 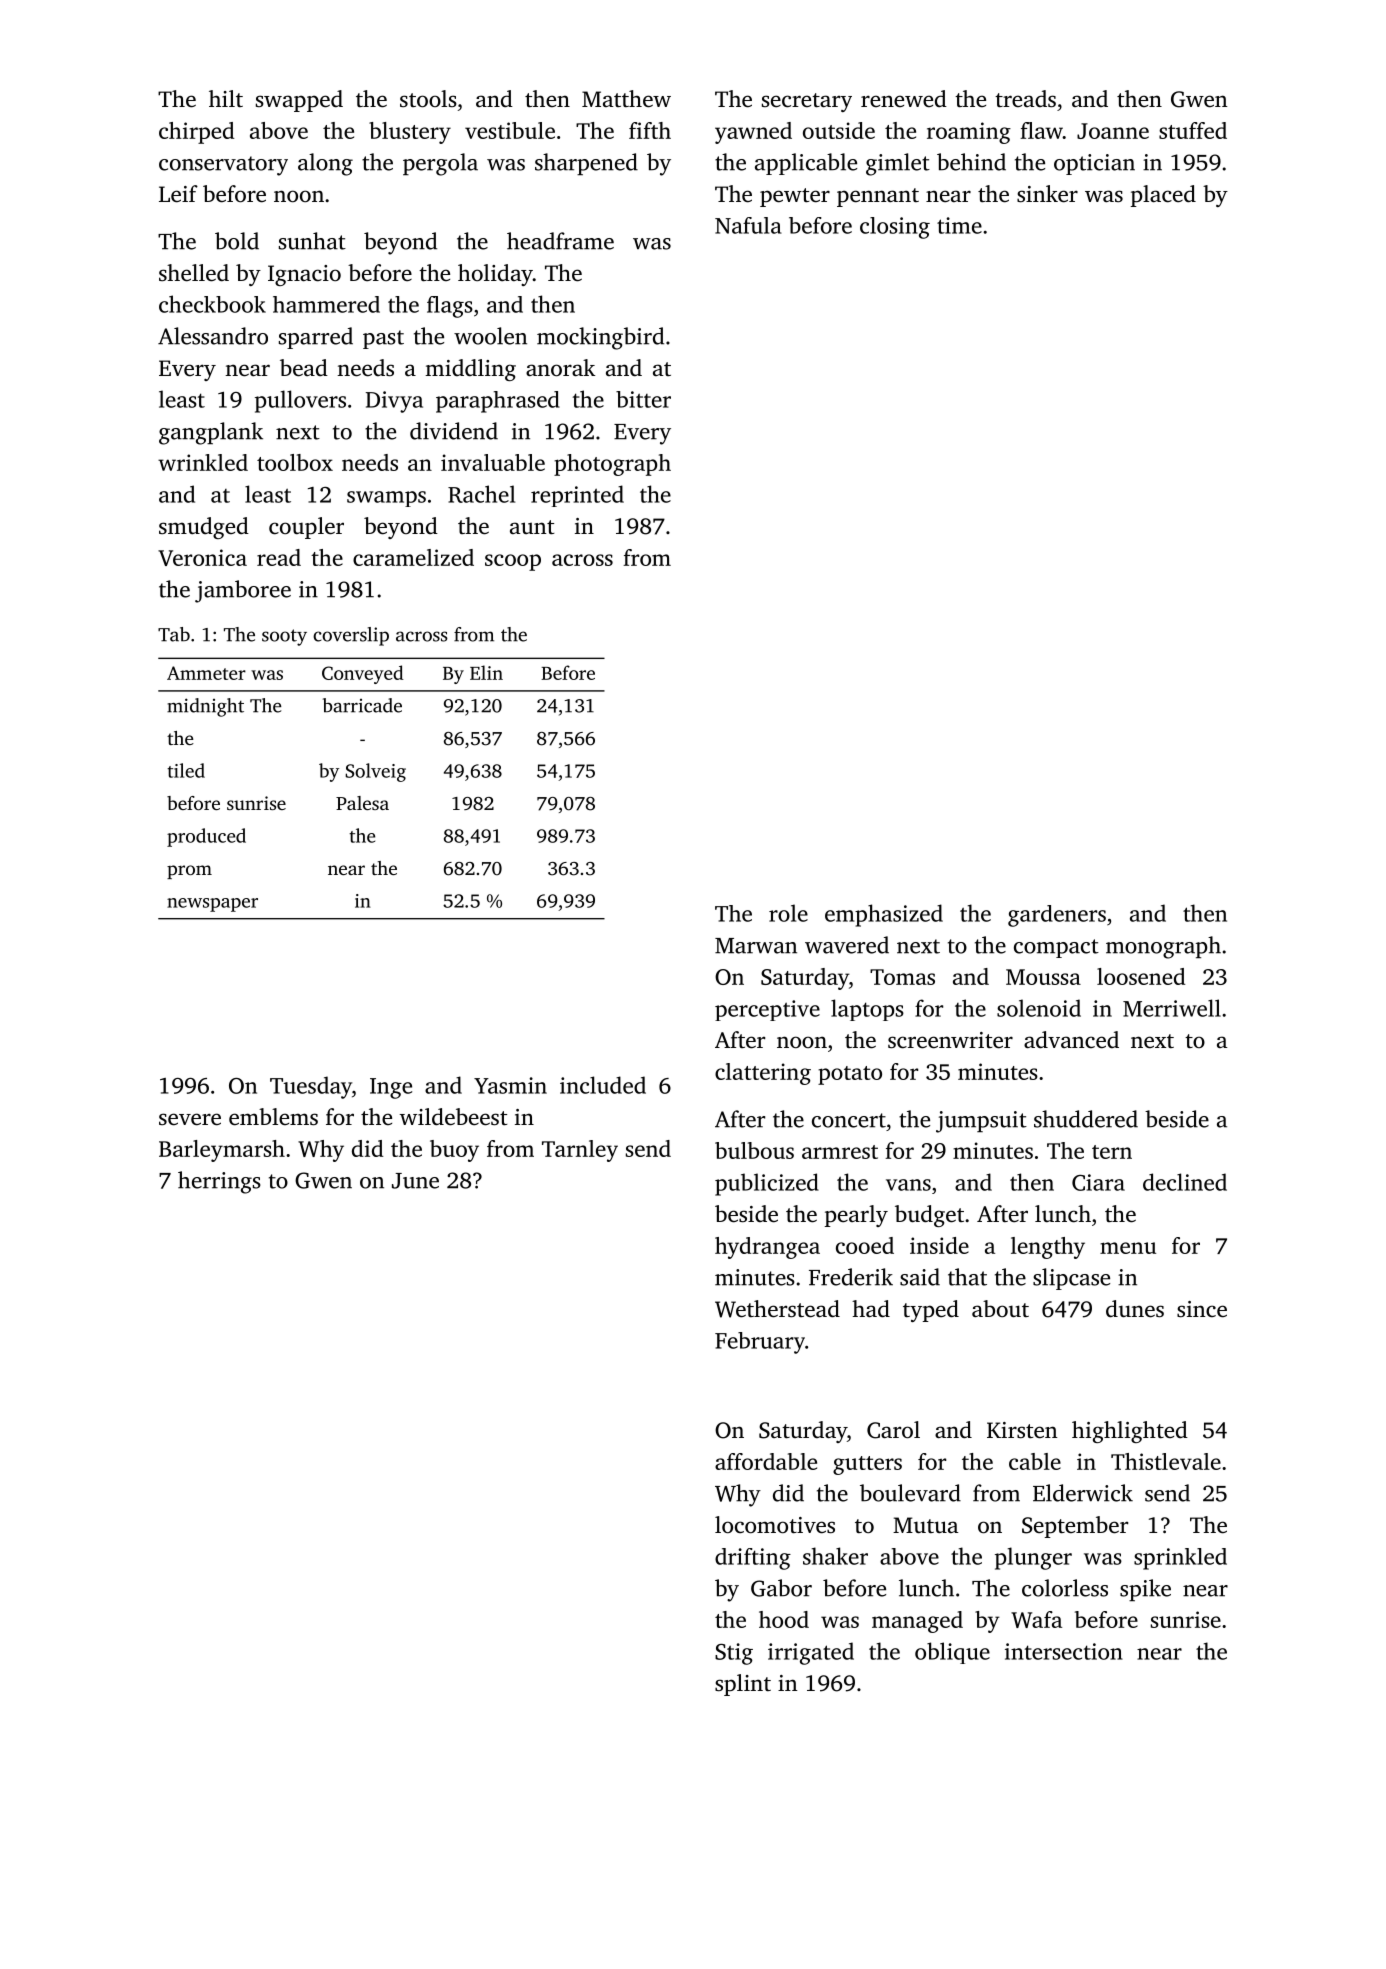 What do you see at coordinates (1193, 130) in the screenshot?
I see `stuffed` at bounding box center [1193, 130].
